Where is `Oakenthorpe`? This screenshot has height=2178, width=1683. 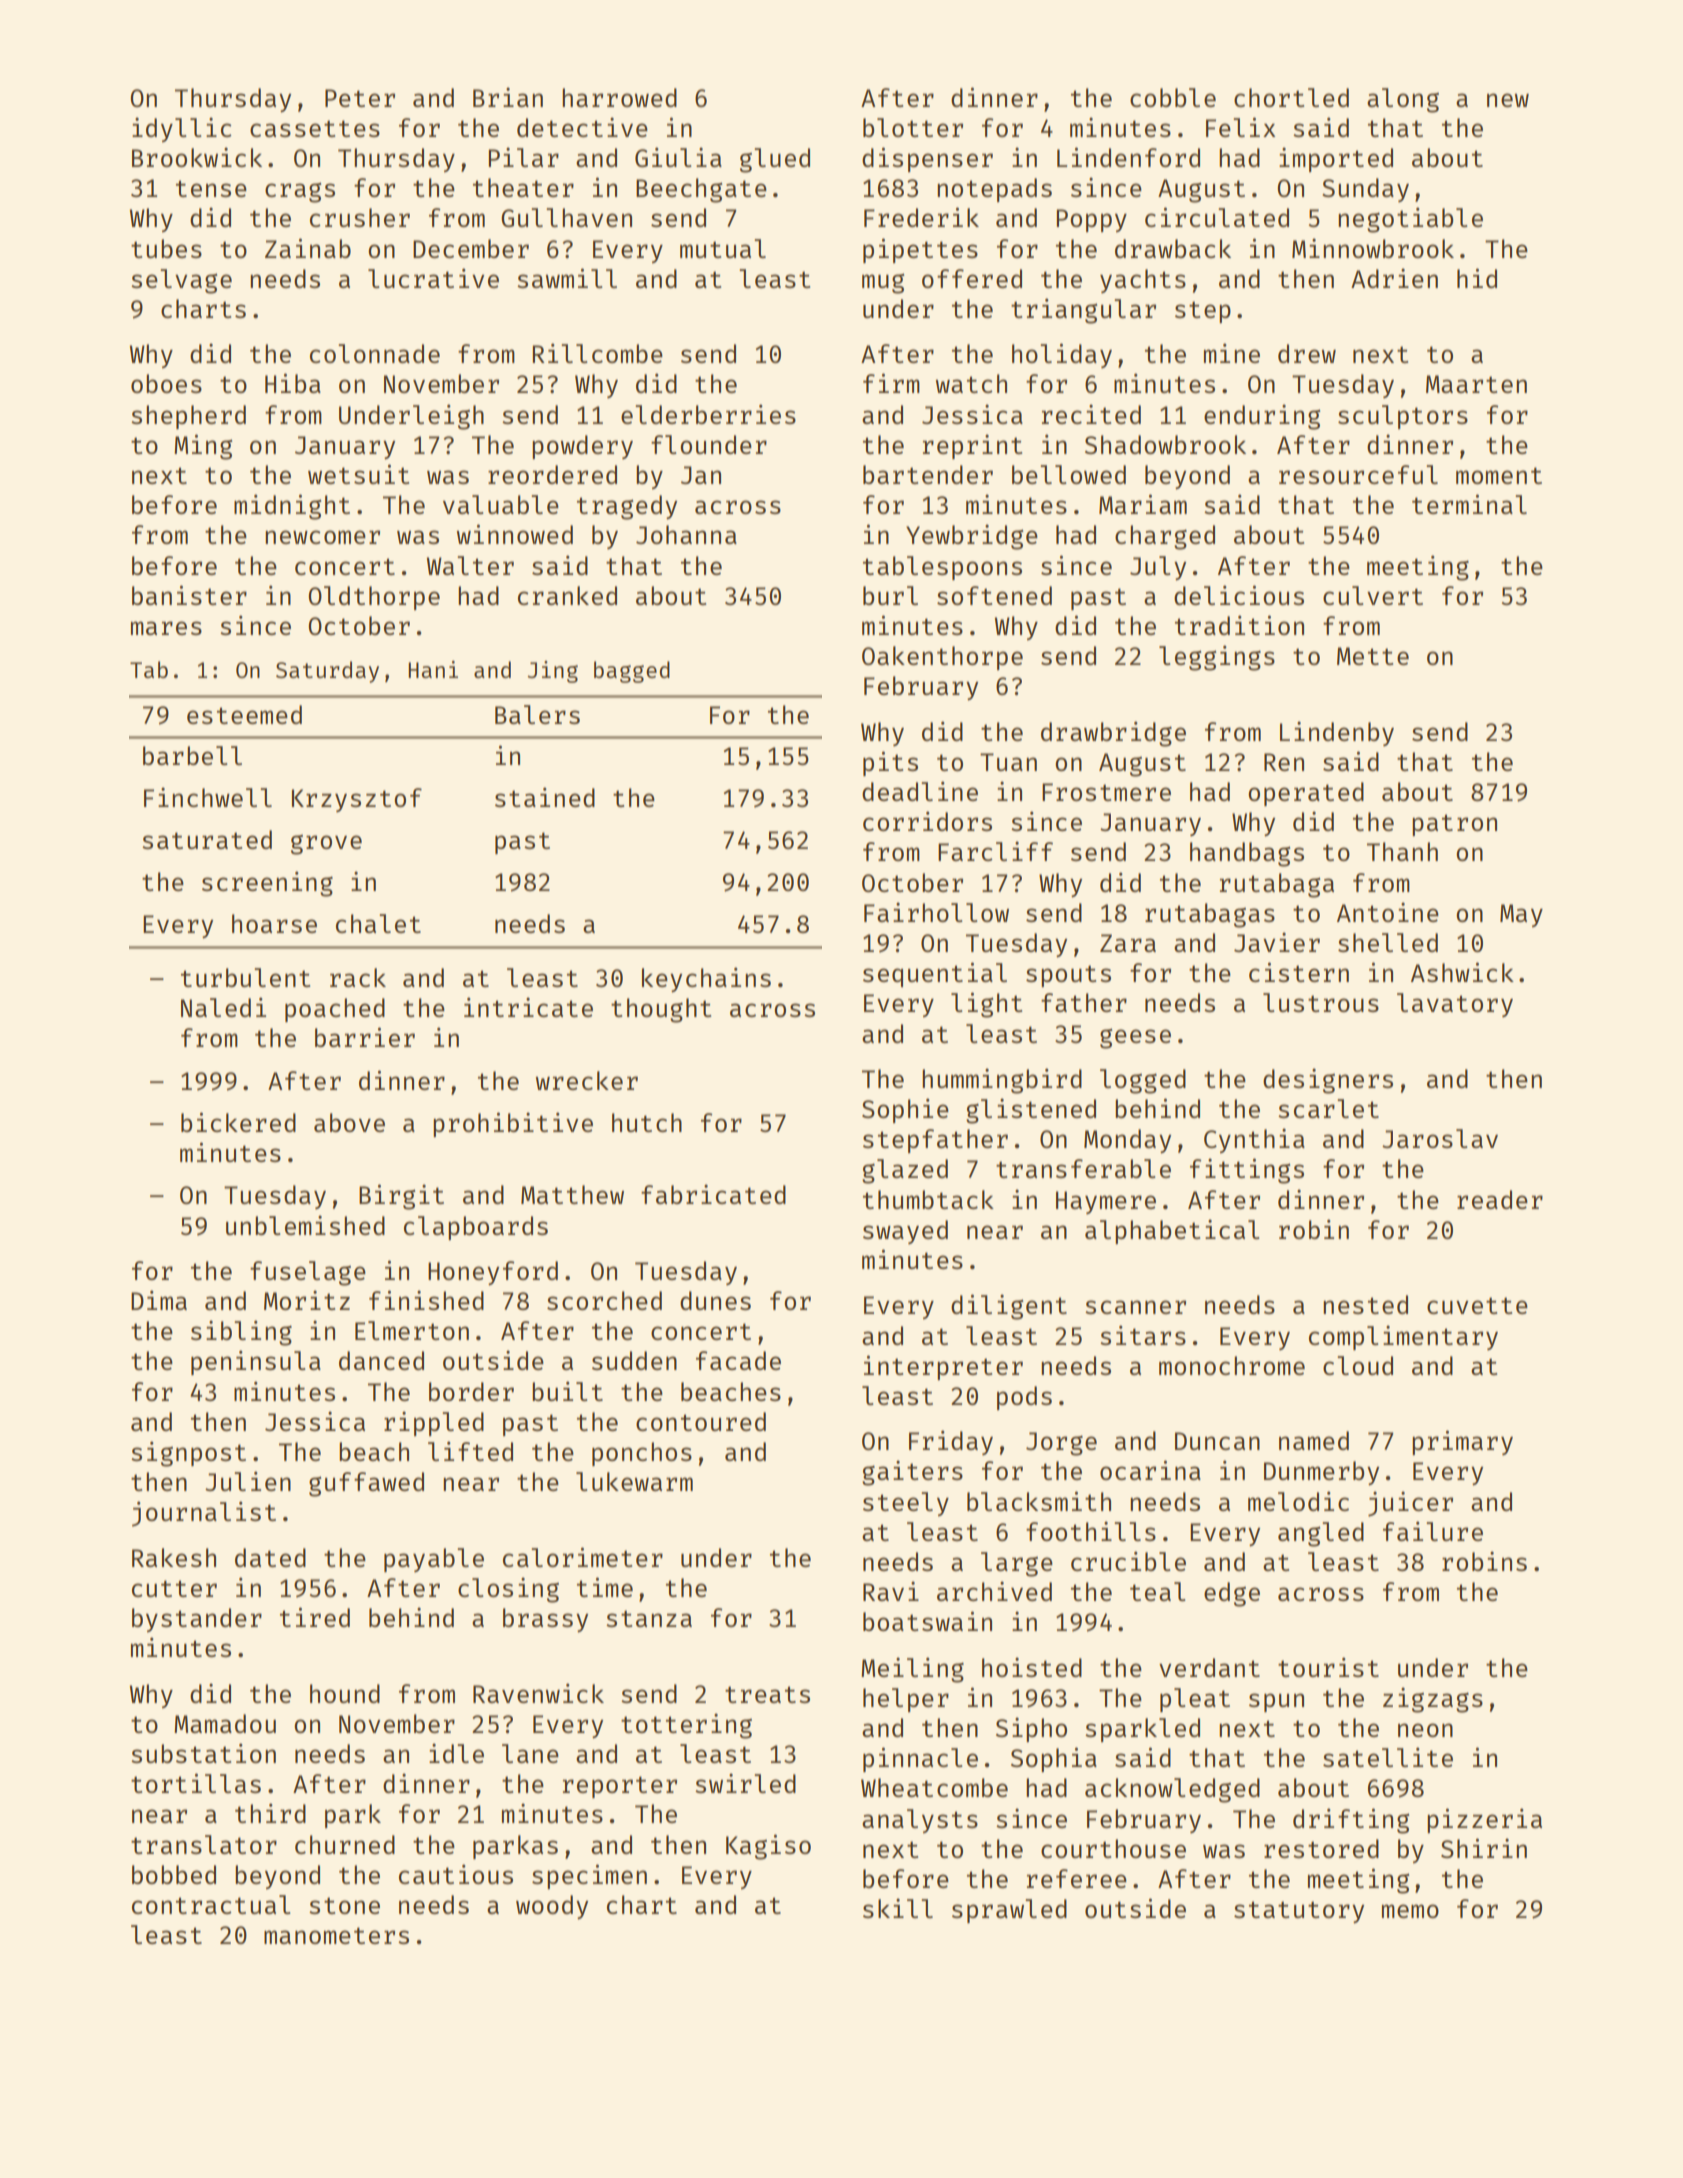 Oakenthorpe is located at coordinates (942, 658).
